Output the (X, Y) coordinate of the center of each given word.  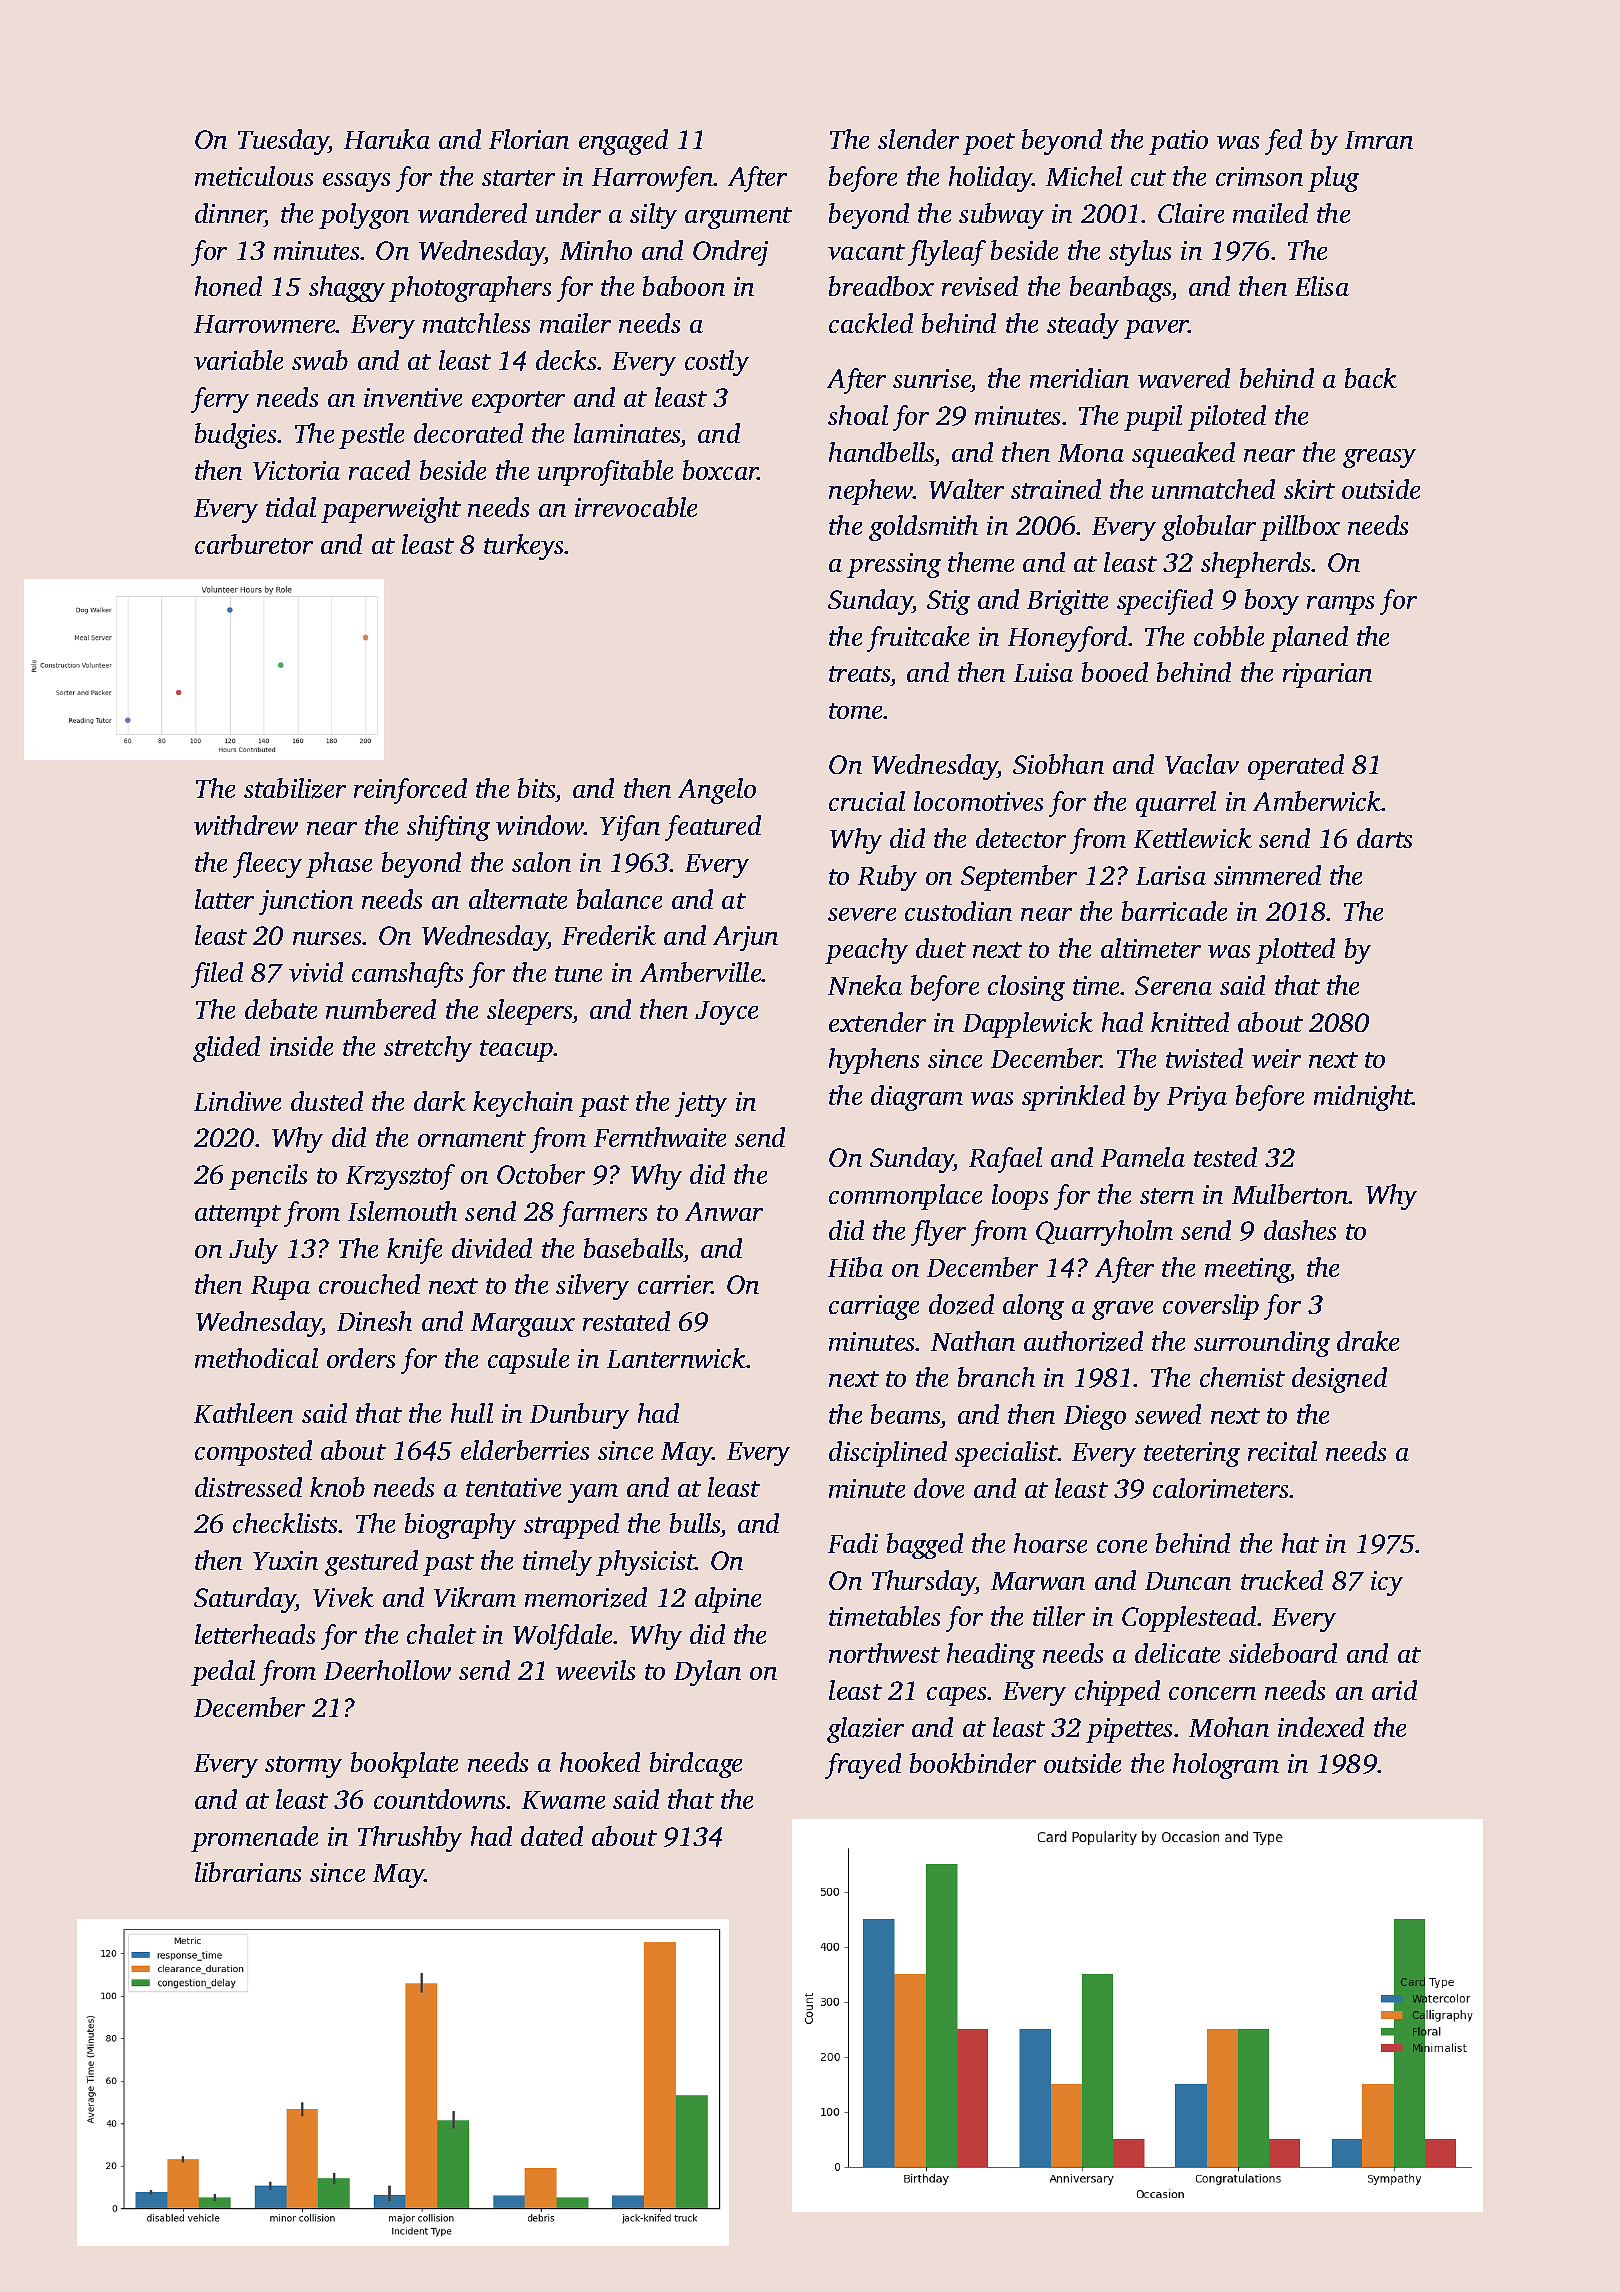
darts (1384, 838)
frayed (863, 1766)
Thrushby (410, 1839)
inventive (413, 397)
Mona (1091, 453)
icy (1387, 1583)
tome (856, 711)
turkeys (524, 547)
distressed (248, 1487)
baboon (684, 286)
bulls (695, 1525)
